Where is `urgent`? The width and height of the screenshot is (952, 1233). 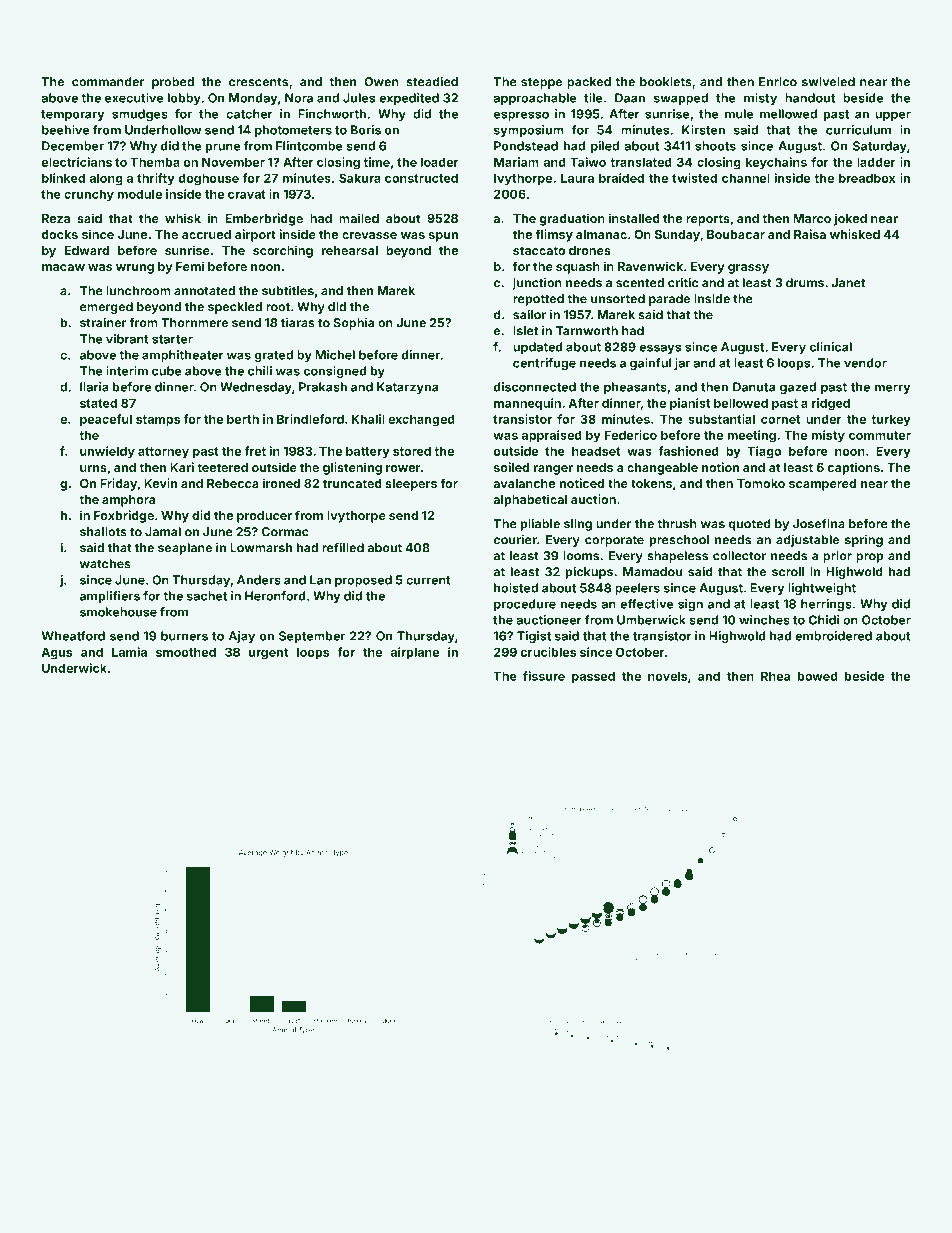 urgent is located at coordinates (268, 654).
